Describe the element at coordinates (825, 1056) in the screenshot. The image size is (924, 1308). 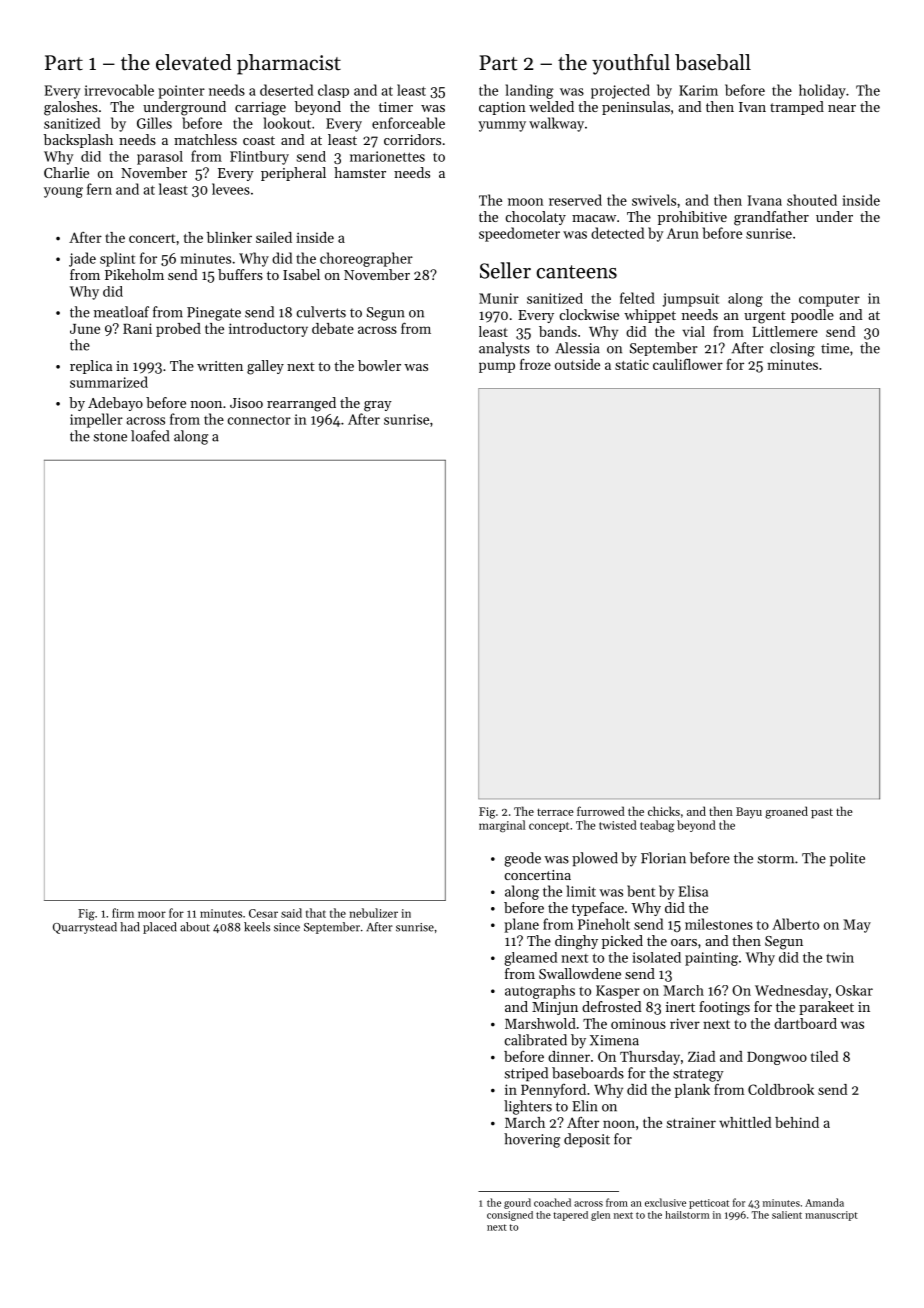
I see `tiled` at that location.
